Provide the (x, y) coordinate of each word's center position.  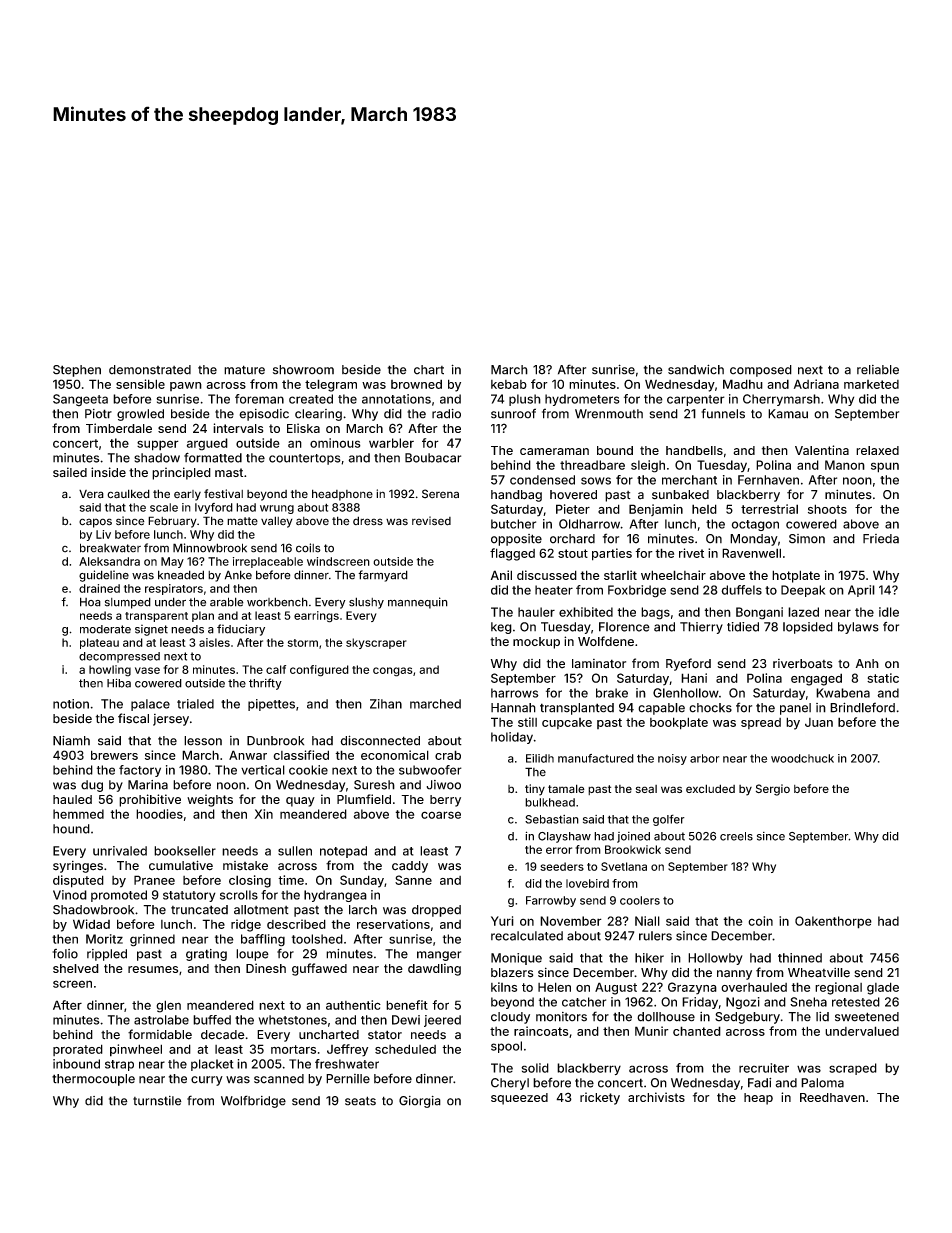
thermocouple (93, 1080)
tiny (535, 790)
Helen (554, 987)
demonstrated (150, 370)
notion (71, 704)
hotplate (796, 576)
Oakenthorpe (833, 922)
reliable (878, 370)
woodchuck (802, 758)
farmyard (383, 576)
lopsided (808, 628)
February (172, 522)
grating (206, 955)
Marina (148, 785)
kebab (509, 384)
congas (392, 672)
